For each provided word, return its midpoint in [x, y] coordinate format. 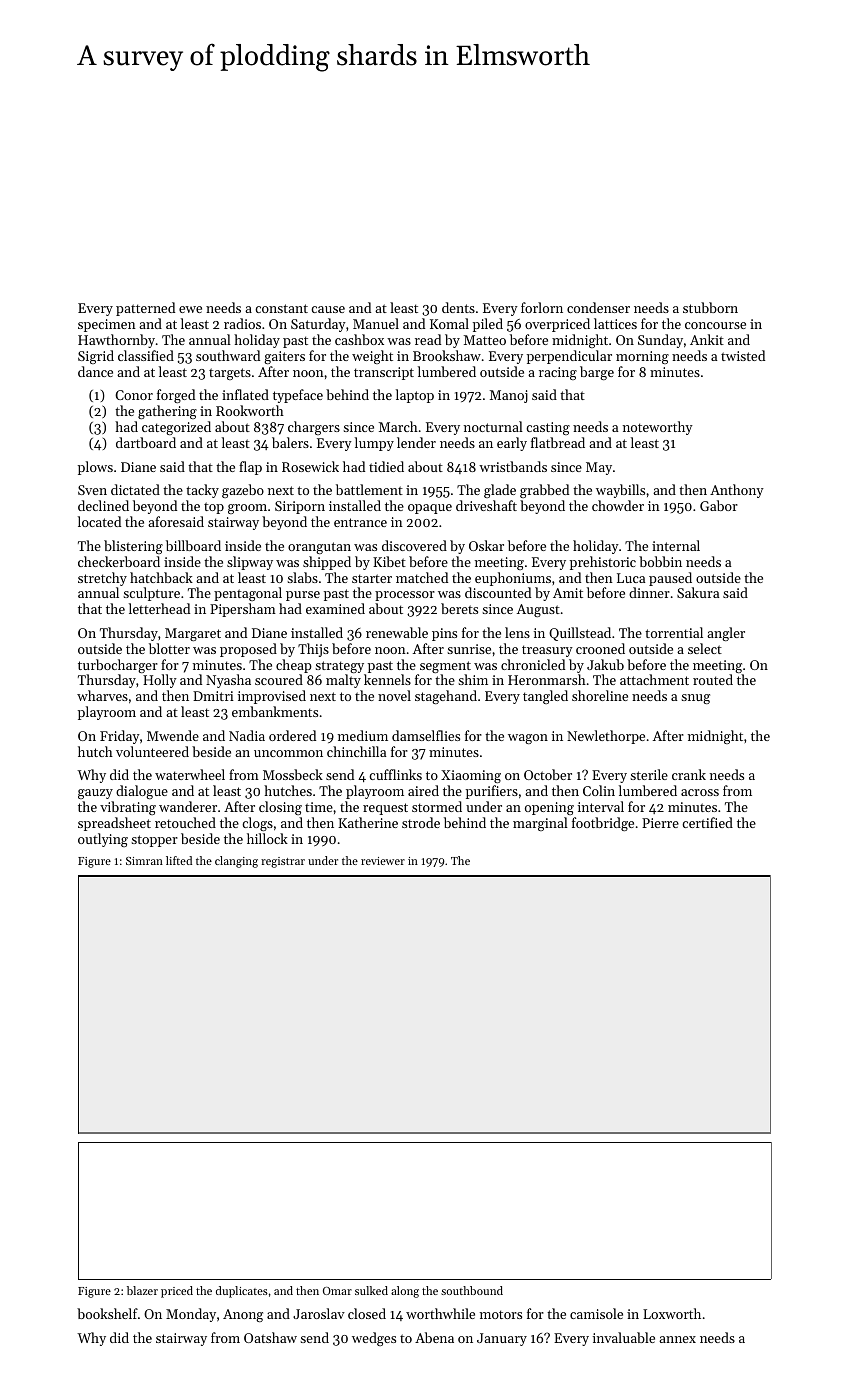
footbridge [603, 824]
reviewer [383, 861]
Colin [599, 790]
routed [713, 679]
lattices [615, 323]
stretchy [102, 579]
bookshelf [107, 1313]
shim [473, 679]
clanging [236, 862]
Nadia [247, 735]
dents [458, 307]
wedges [374, 1339]
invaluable [624, 1337]
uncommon [288, 753]
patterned [145, 309]
